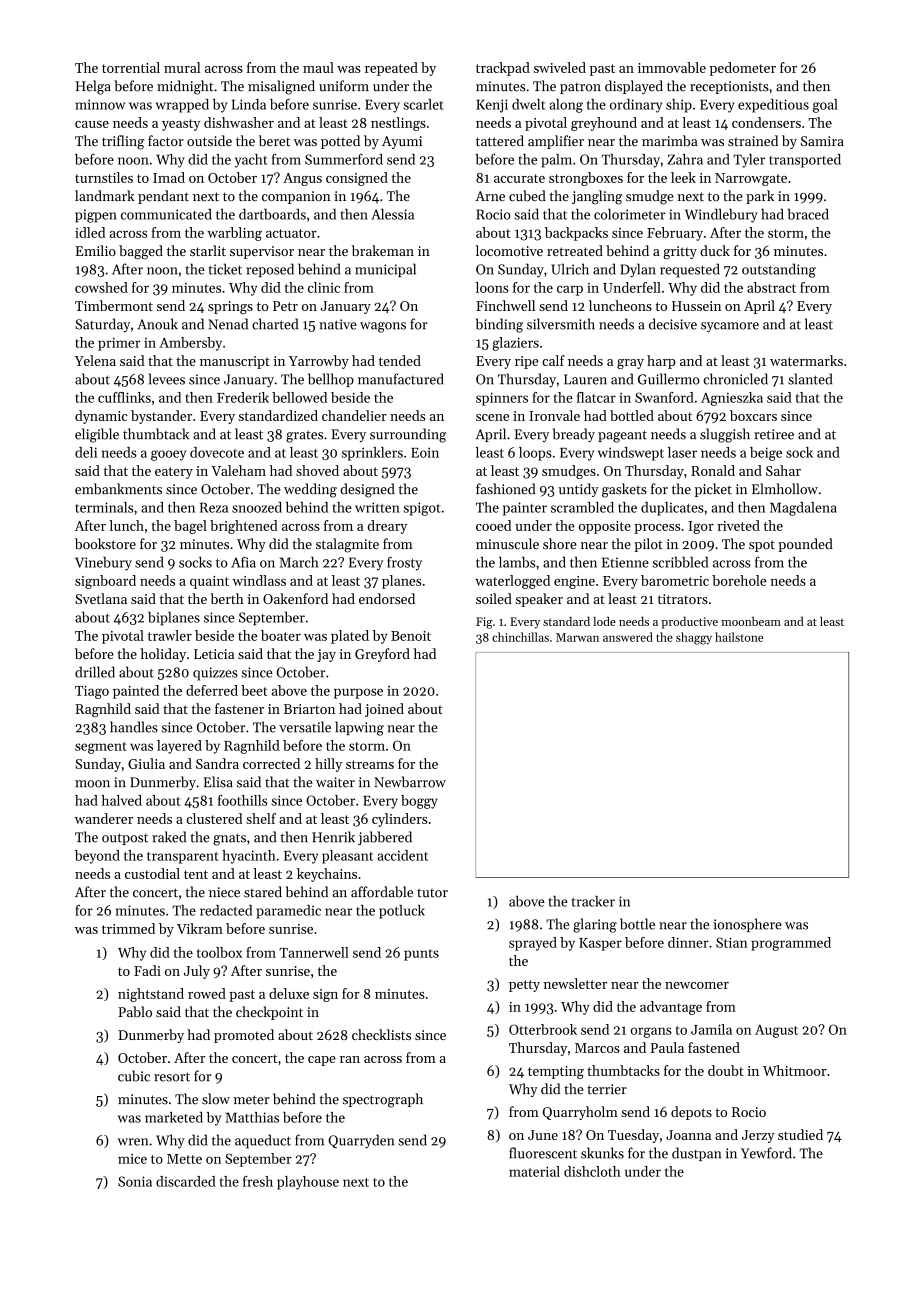 This page has height=1308, width=924. I want to click on repeated, so click(391, 69).
